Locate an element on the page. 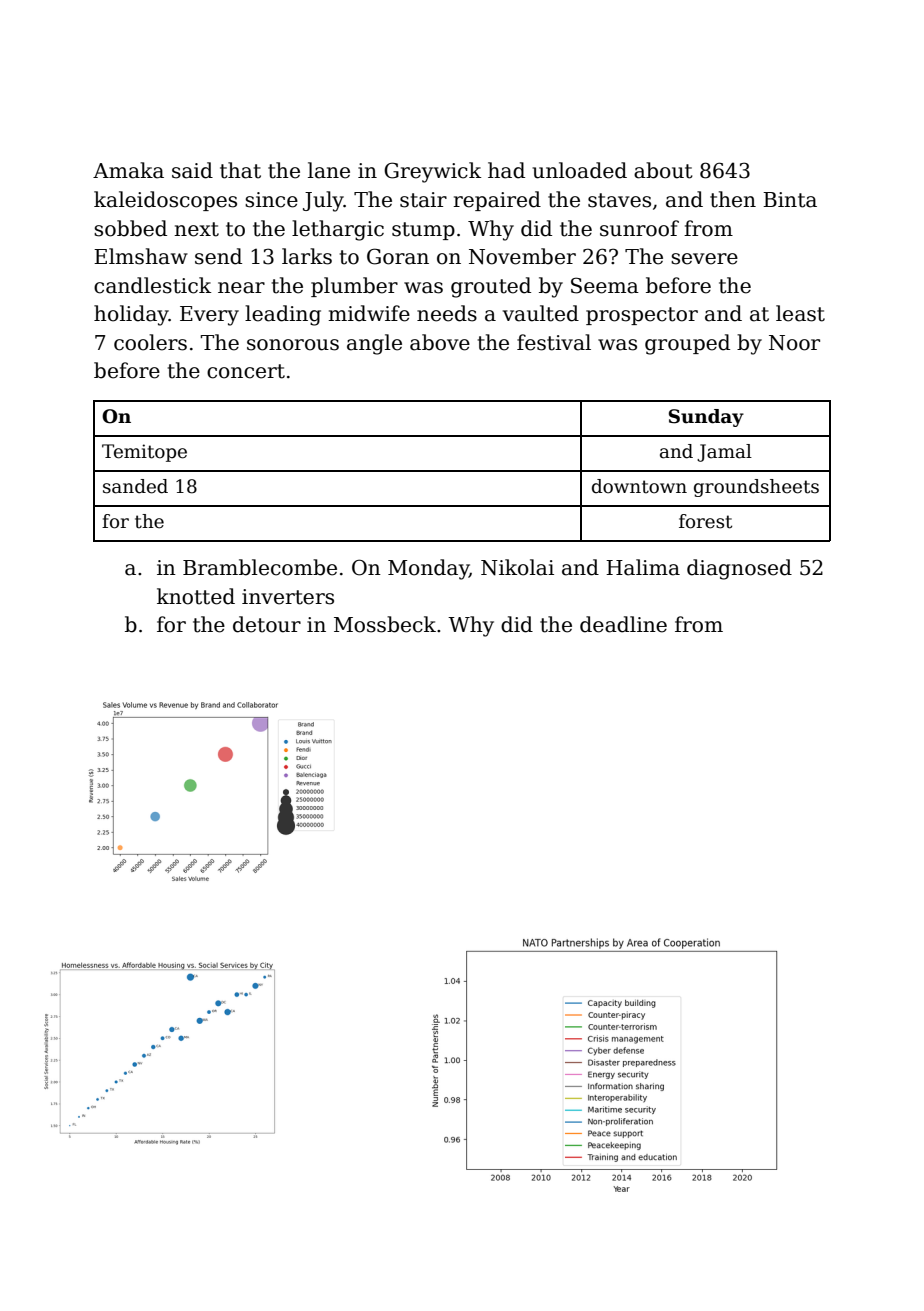  Bramblecombe is located at coordinates (260, 567).
